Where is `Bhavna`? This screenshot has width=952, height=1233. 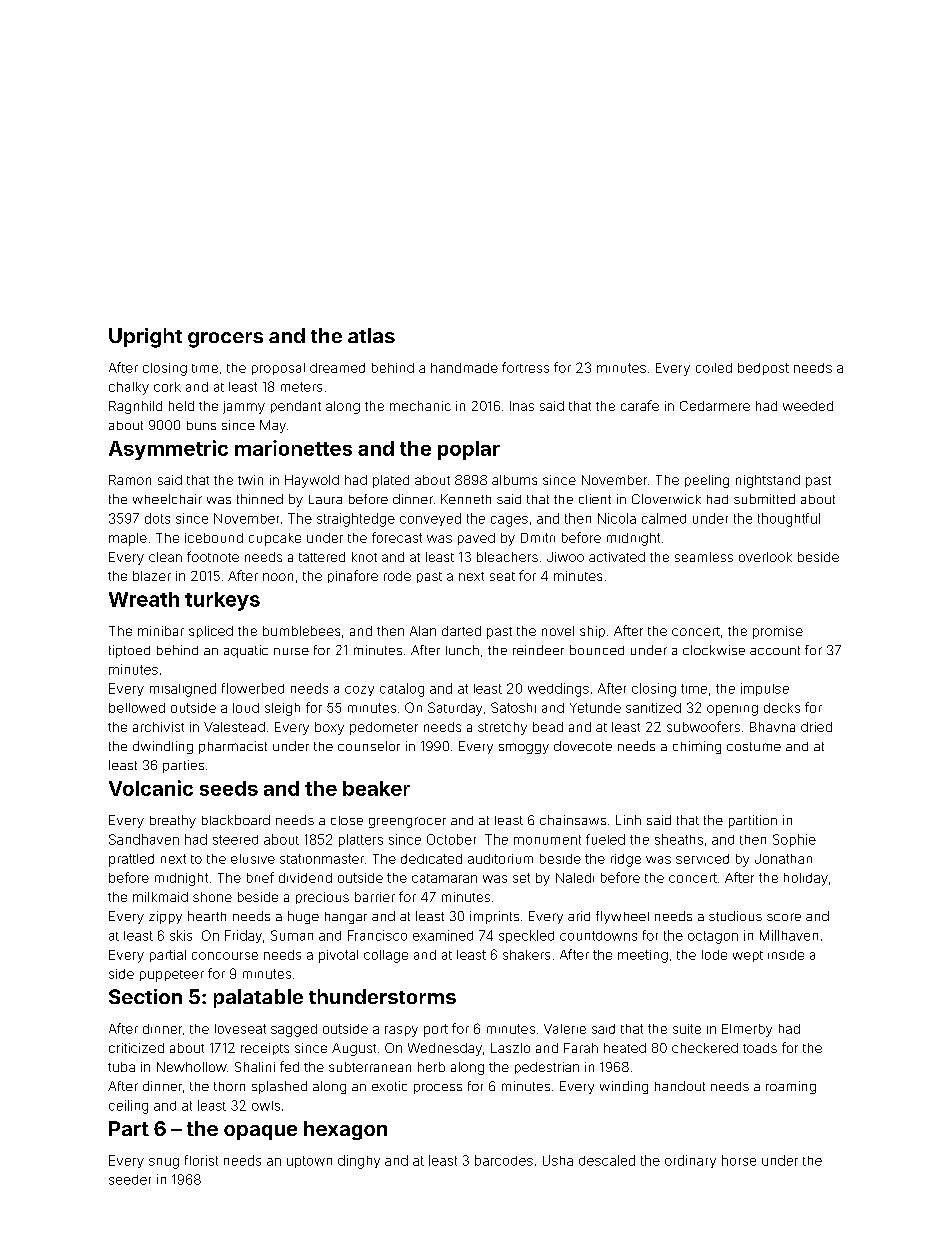 Bhavna is located at coordinates (772, 727).
